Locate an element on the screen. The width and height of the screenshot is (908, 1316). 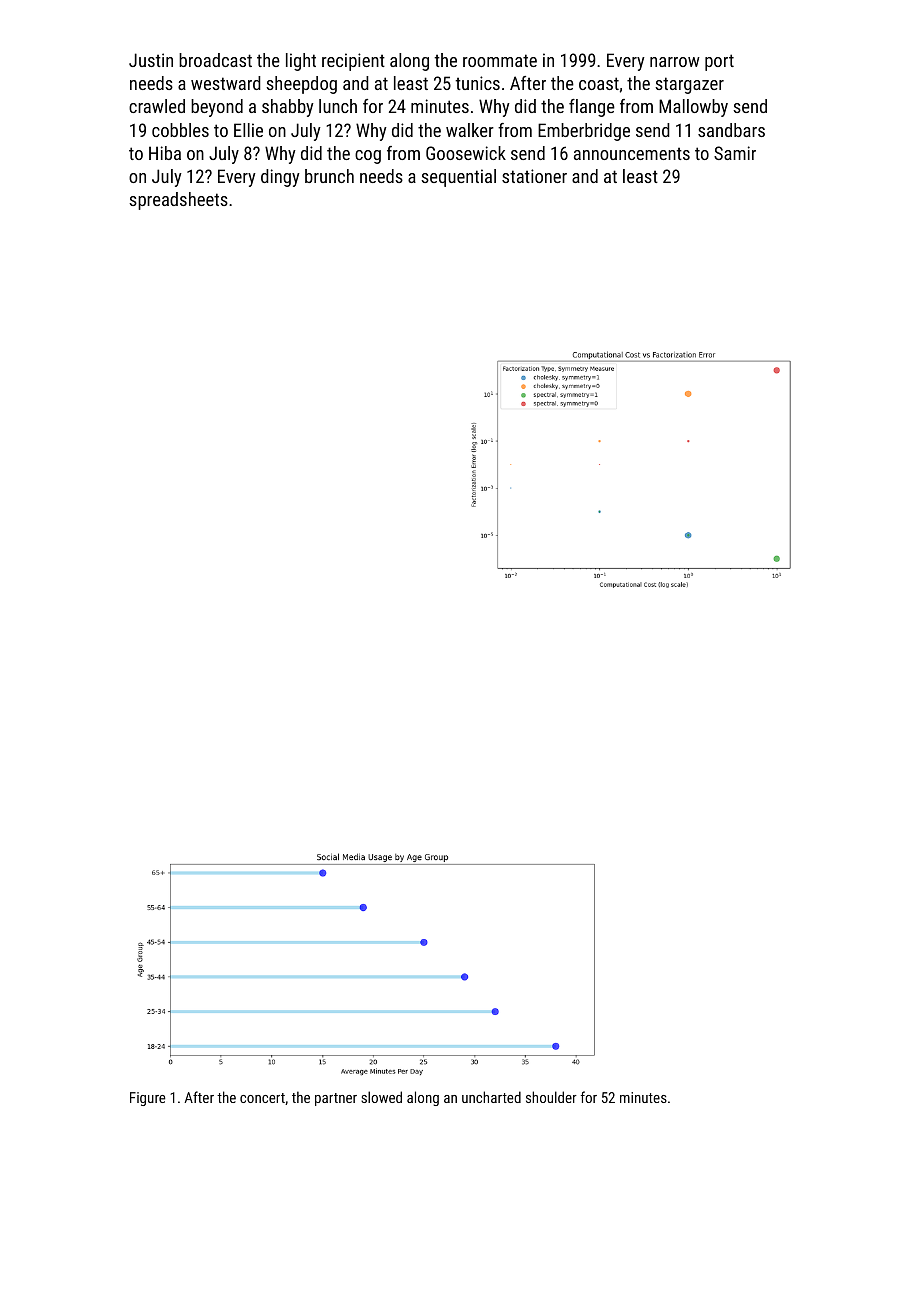
stationer is located at coordinates (534, 176).
